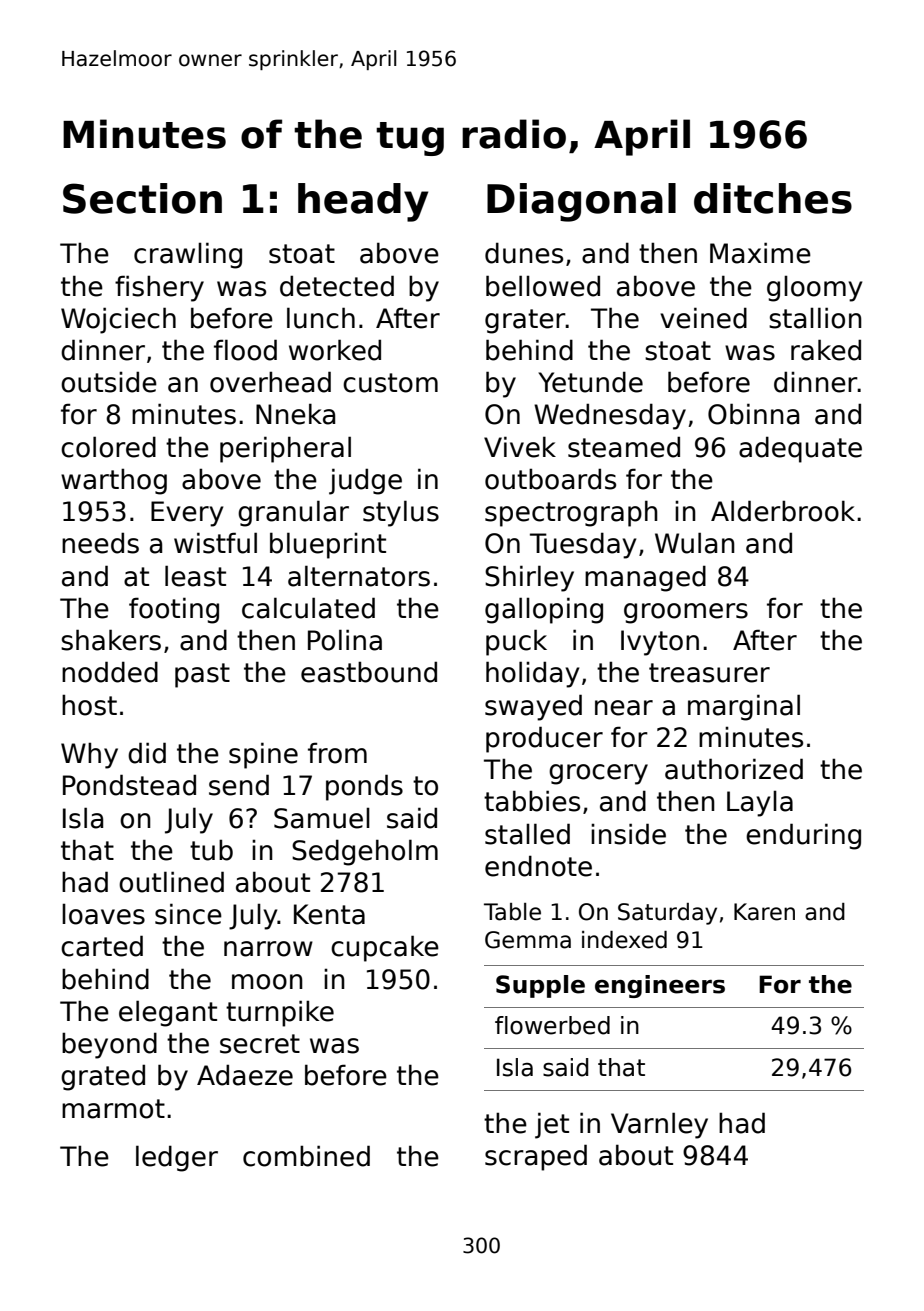  Describe the element at coordinates (113, 1109) in the screenshot. I see `marmot` at that location.
